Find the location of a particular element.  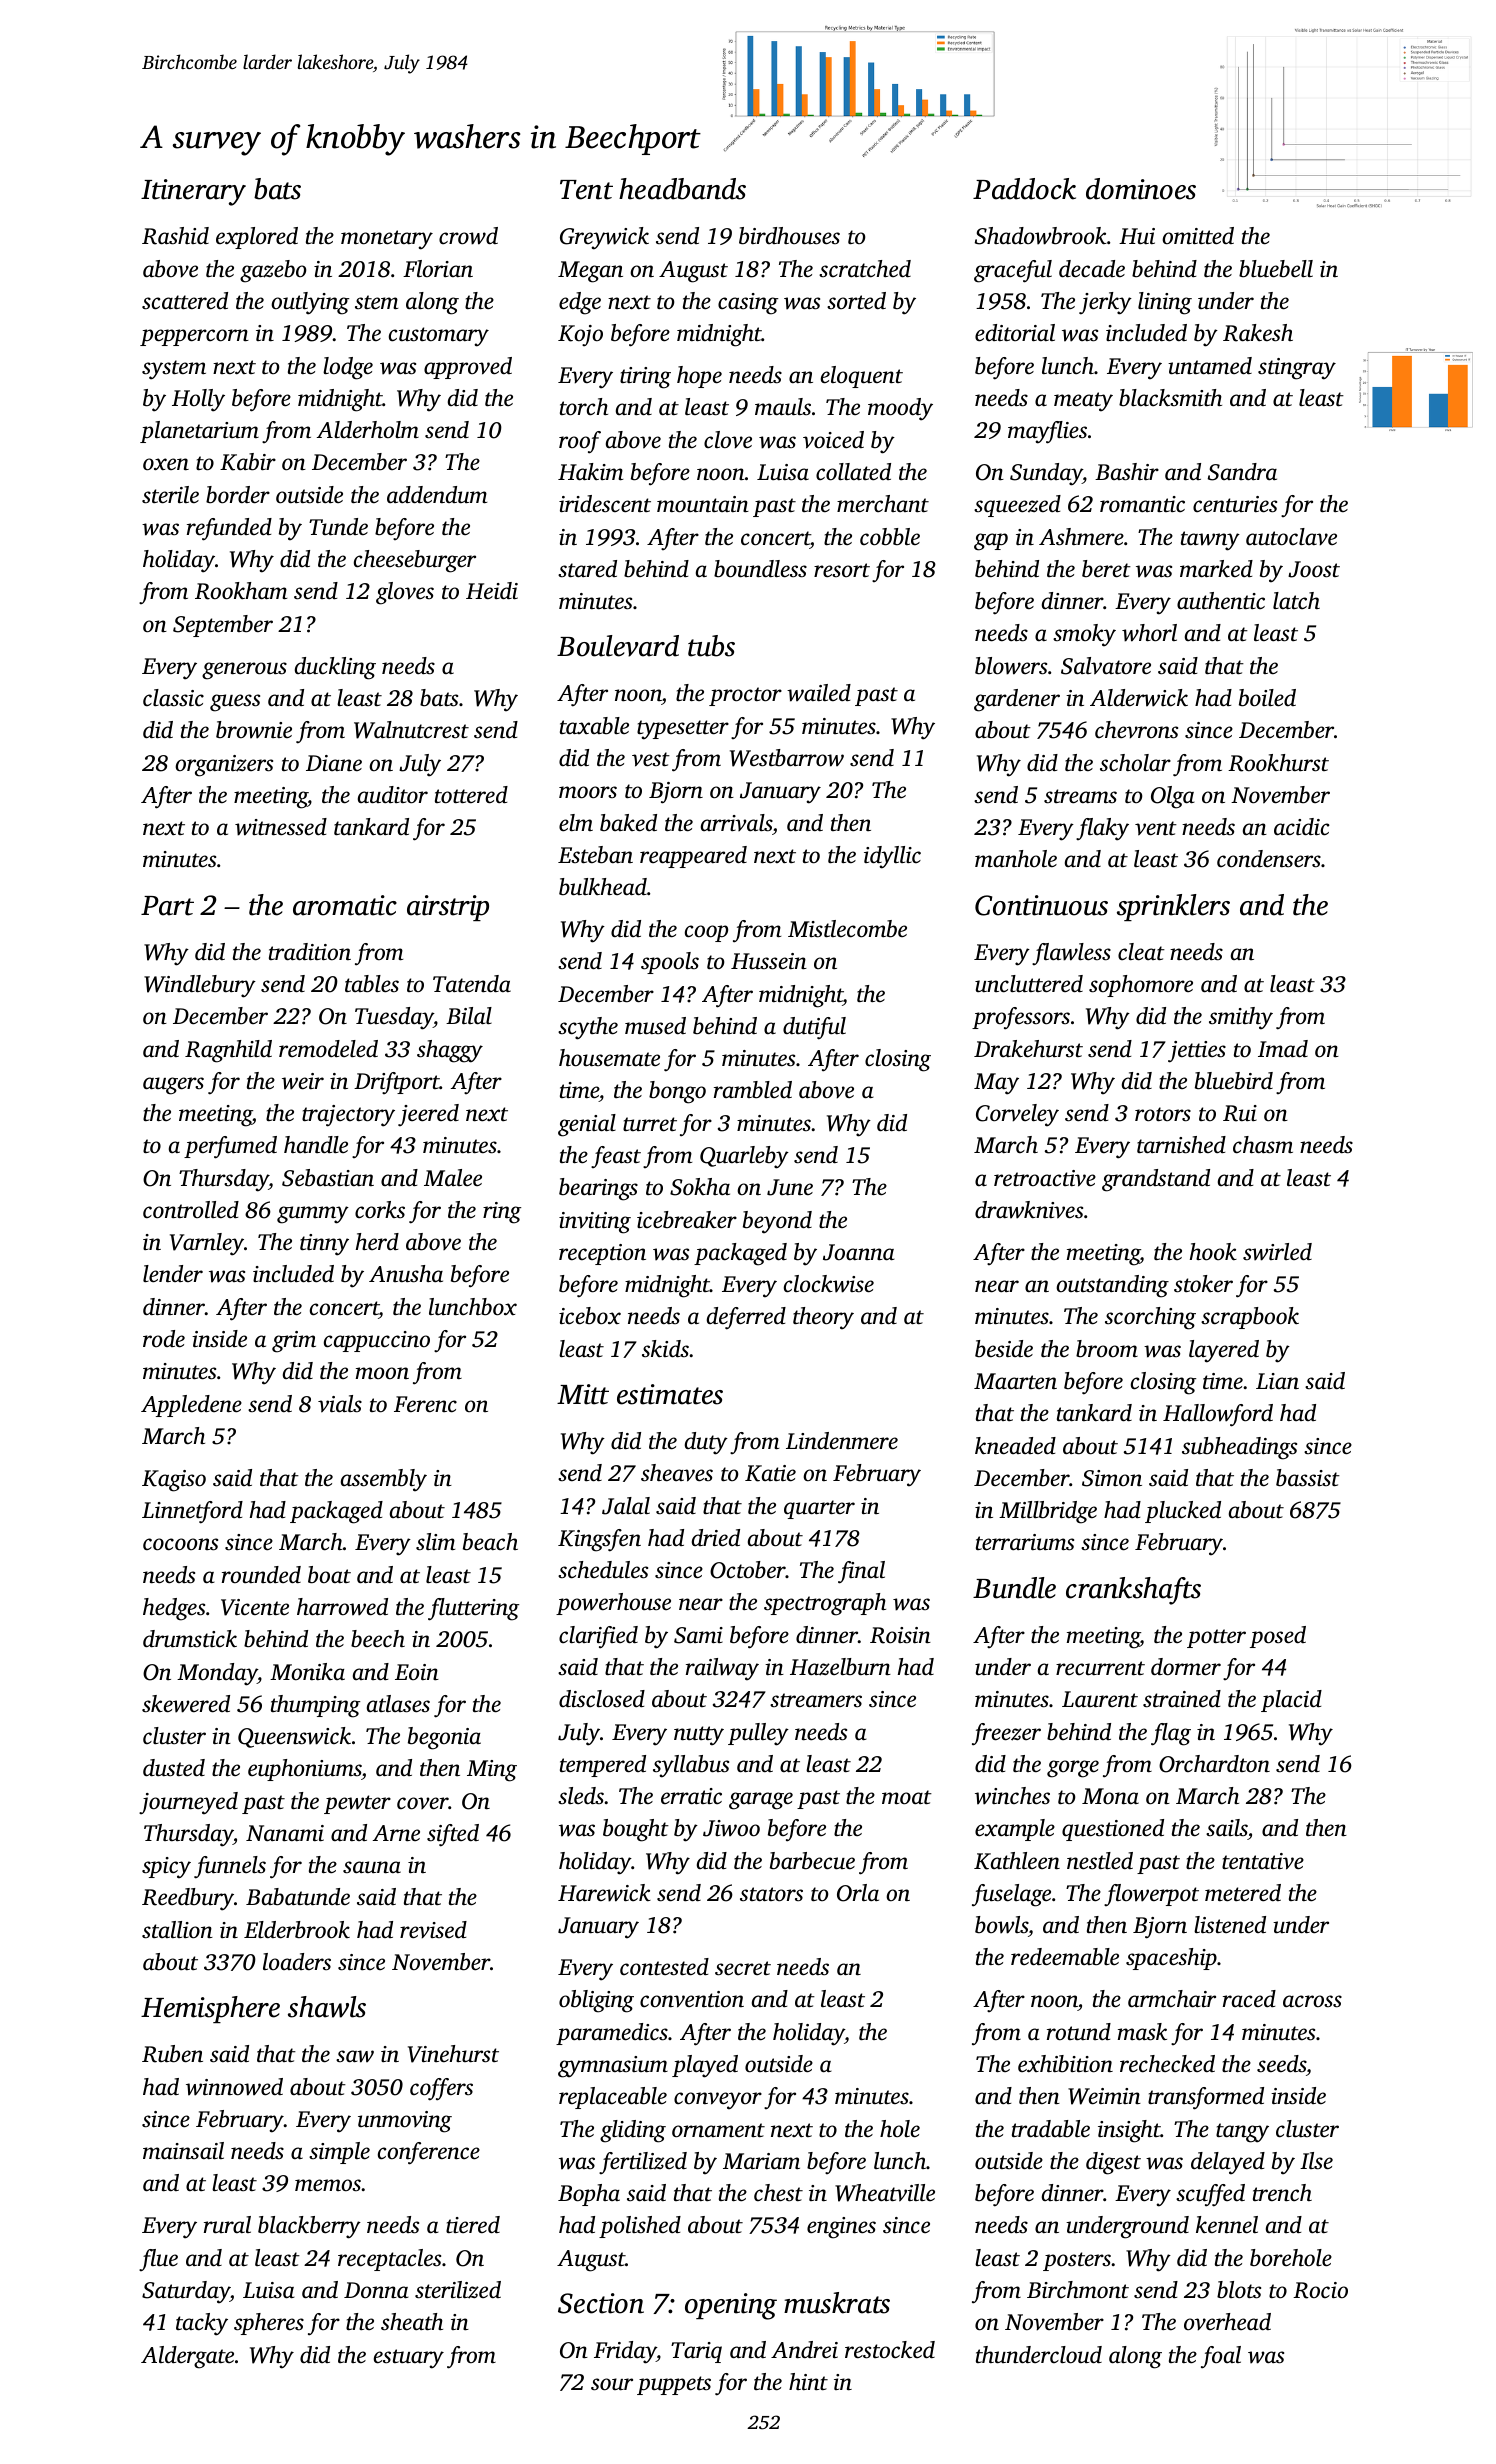

Aldergate is located at coordinates (187, 2357).
